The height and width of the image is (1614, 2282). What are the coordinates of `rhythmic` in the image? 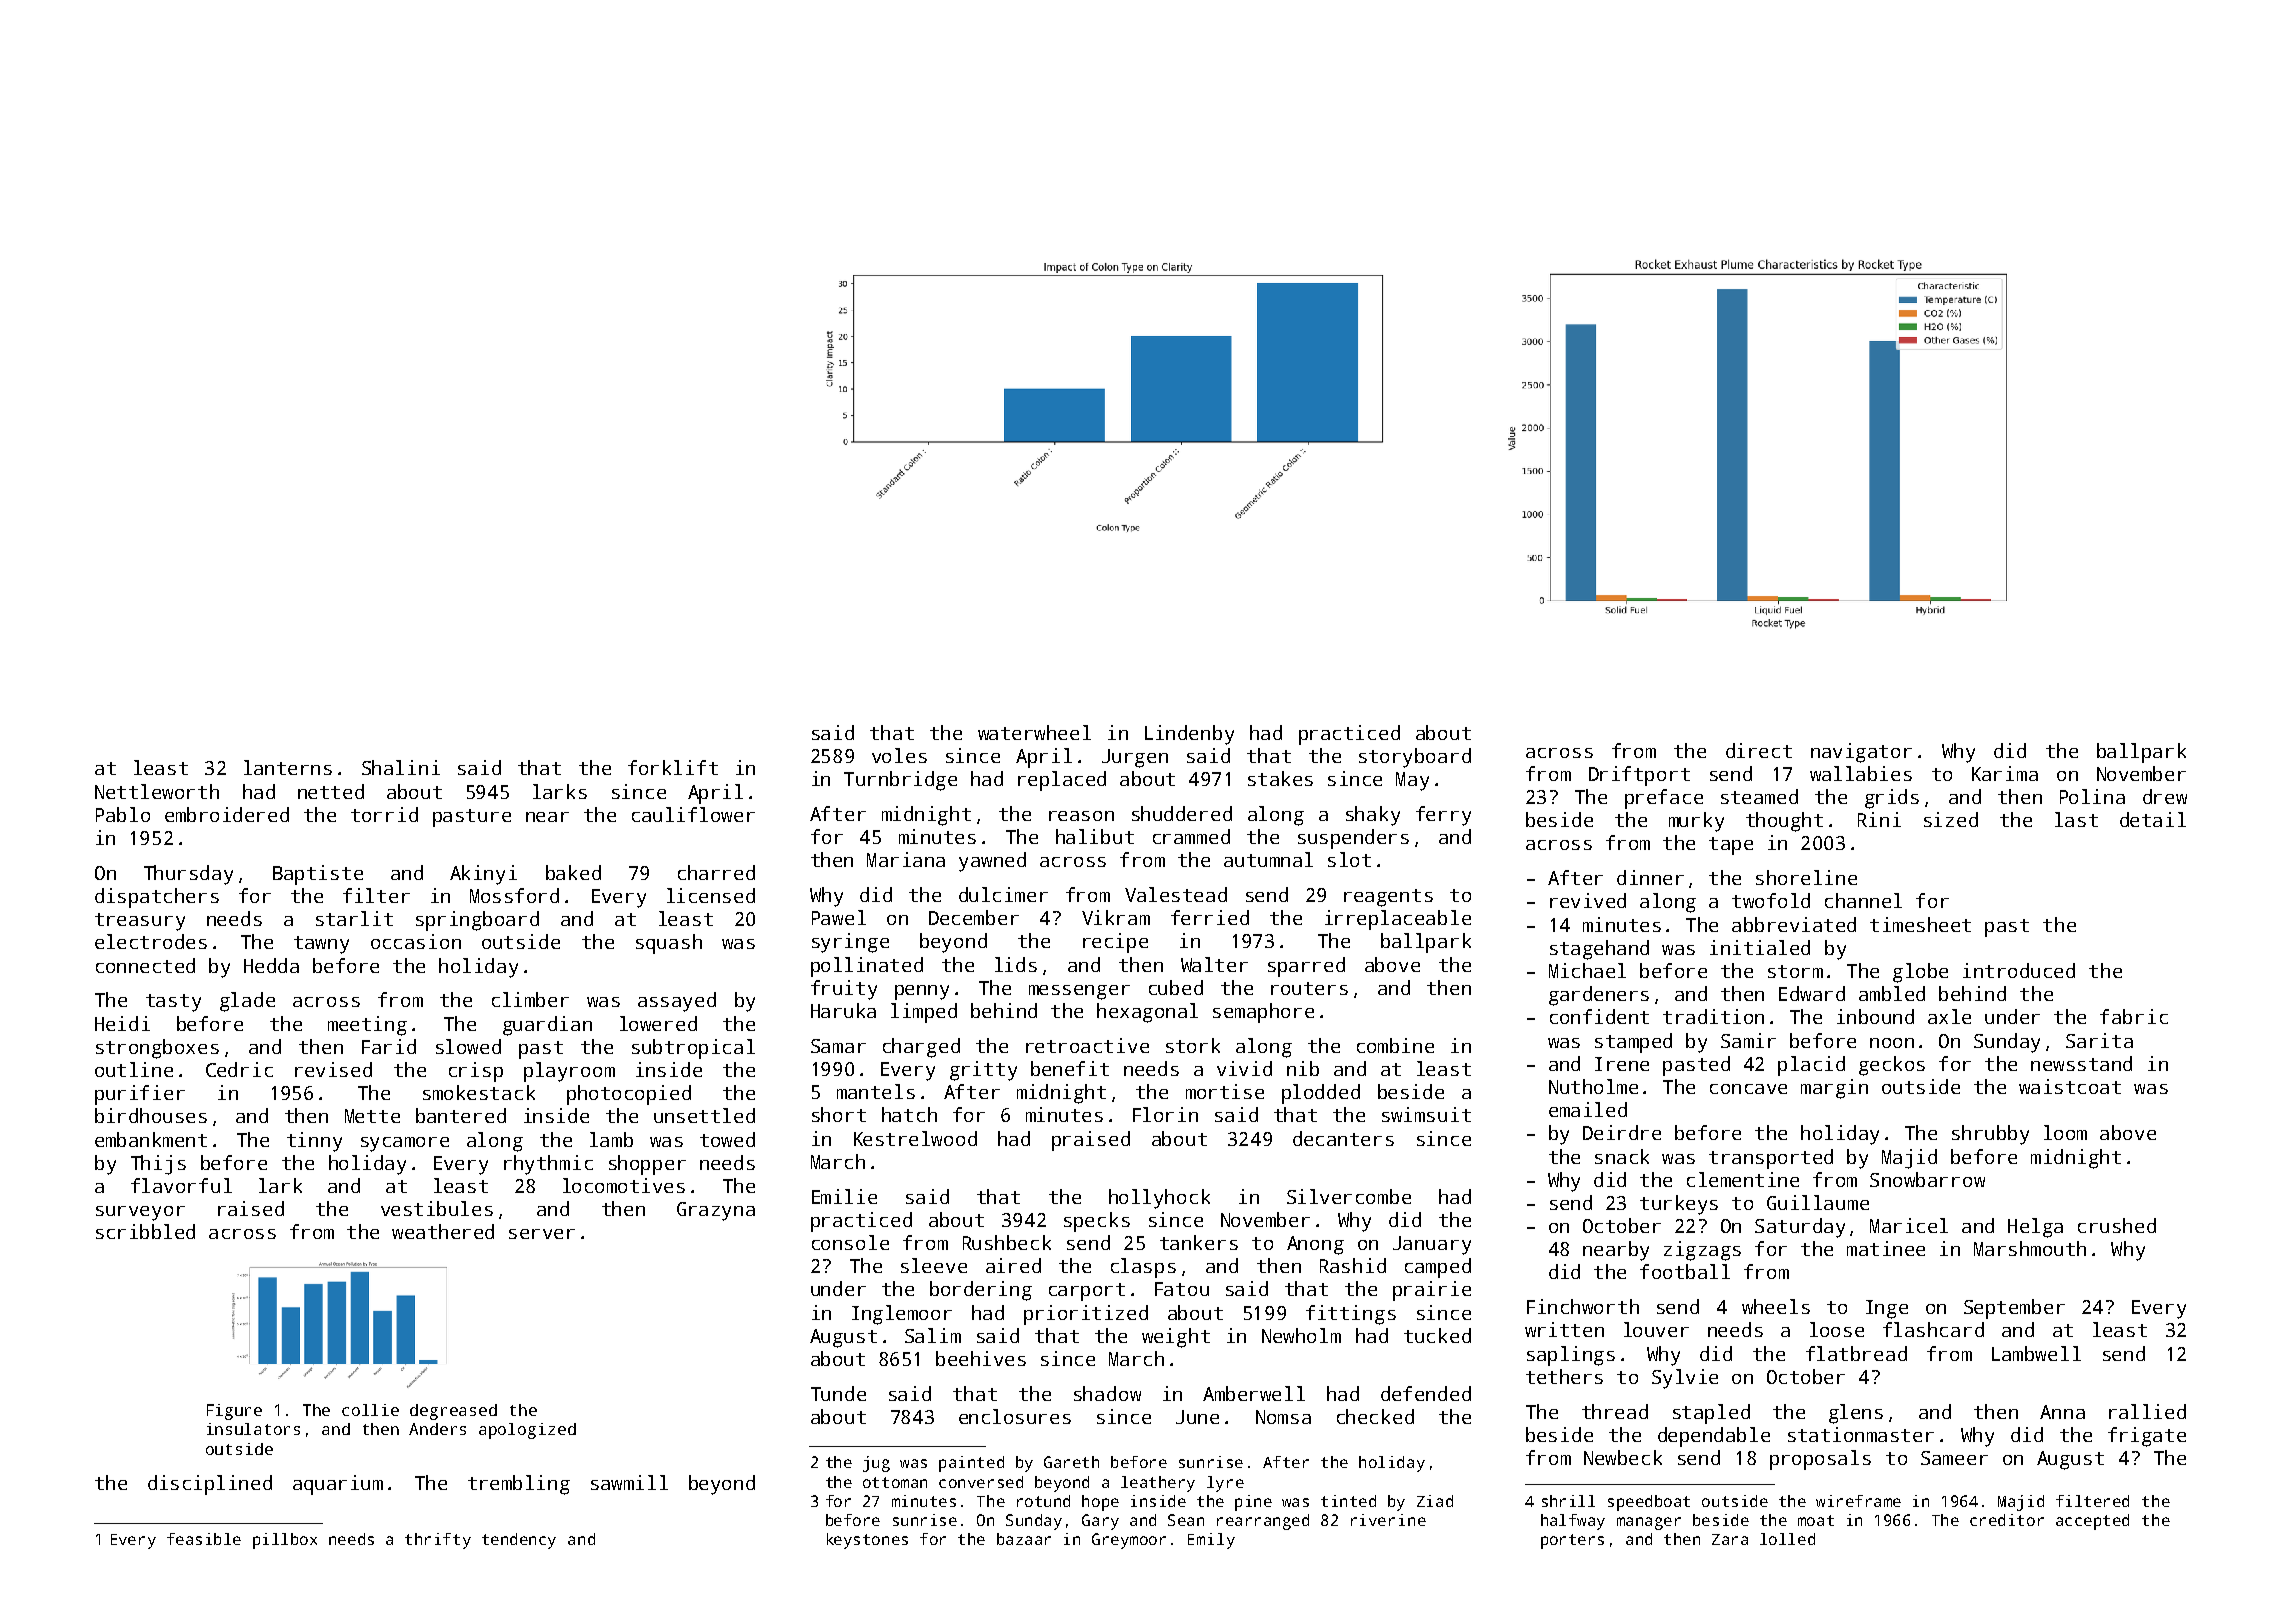 It's located at (548, 1165).
